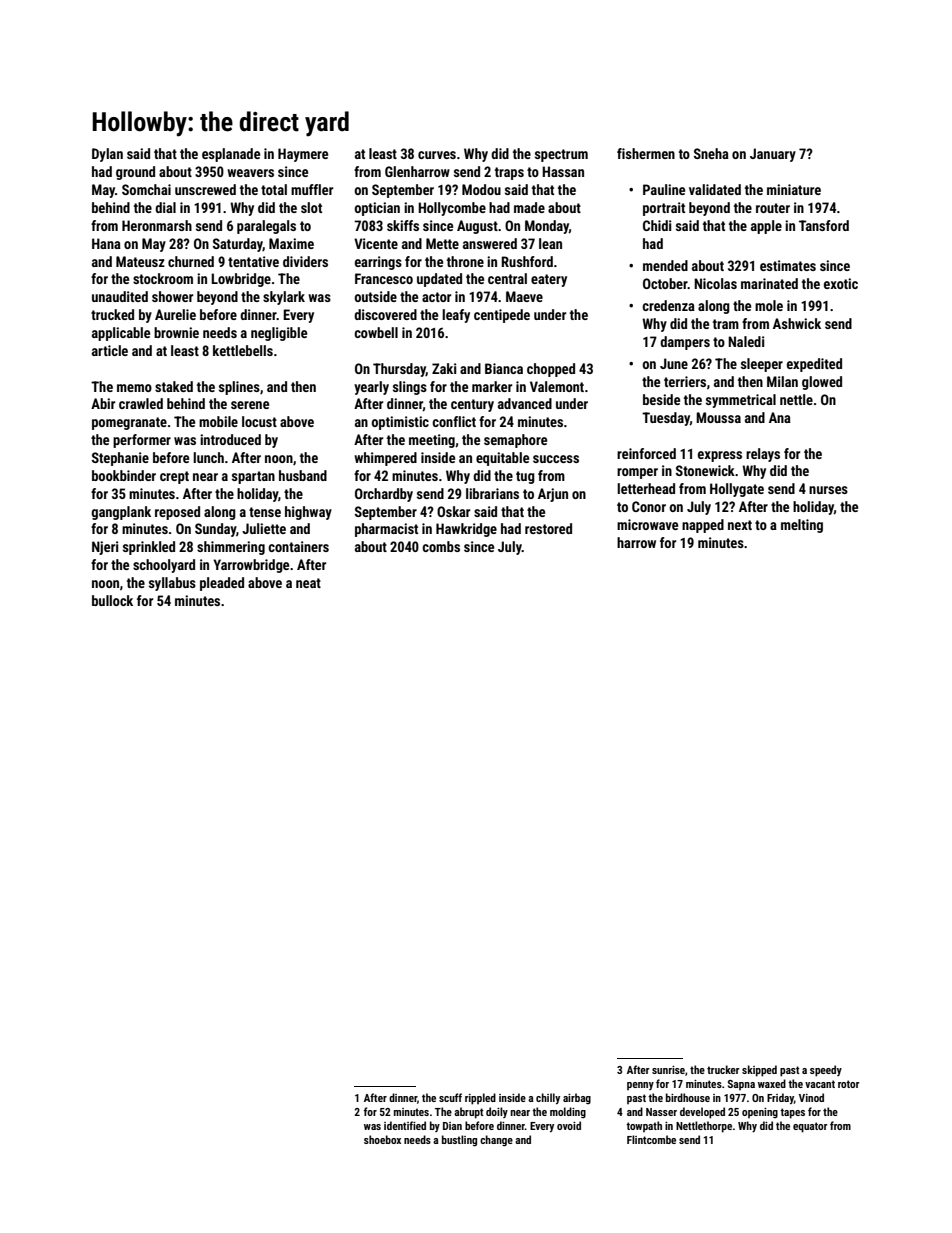 This screenshot has height=1233, width=952. What do you see at coordinates (405, 1125) in the screenshot?
I see `identified` at bounding box center [405, 1125].
